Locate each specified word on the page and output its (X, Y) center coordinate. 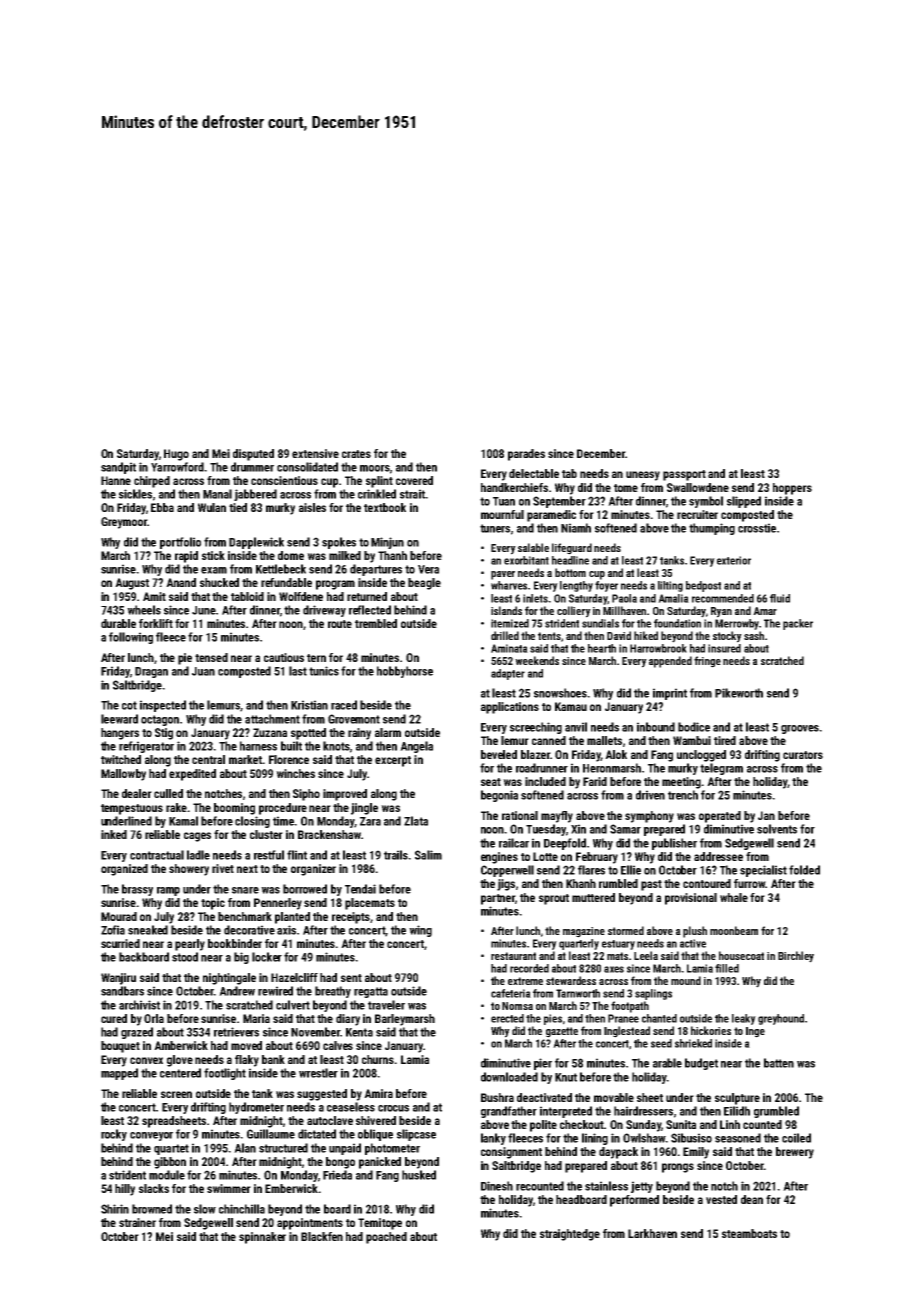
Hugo (176, 455)
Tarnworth (578, 993)
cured (114, 1018)
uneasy (643, 476)
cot (129, 705)
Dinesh (497, 1186)
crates (356, 454)
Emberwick (291, 1188)
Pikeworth (739, 693)
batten (779, 1063)
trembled (376, 623)
